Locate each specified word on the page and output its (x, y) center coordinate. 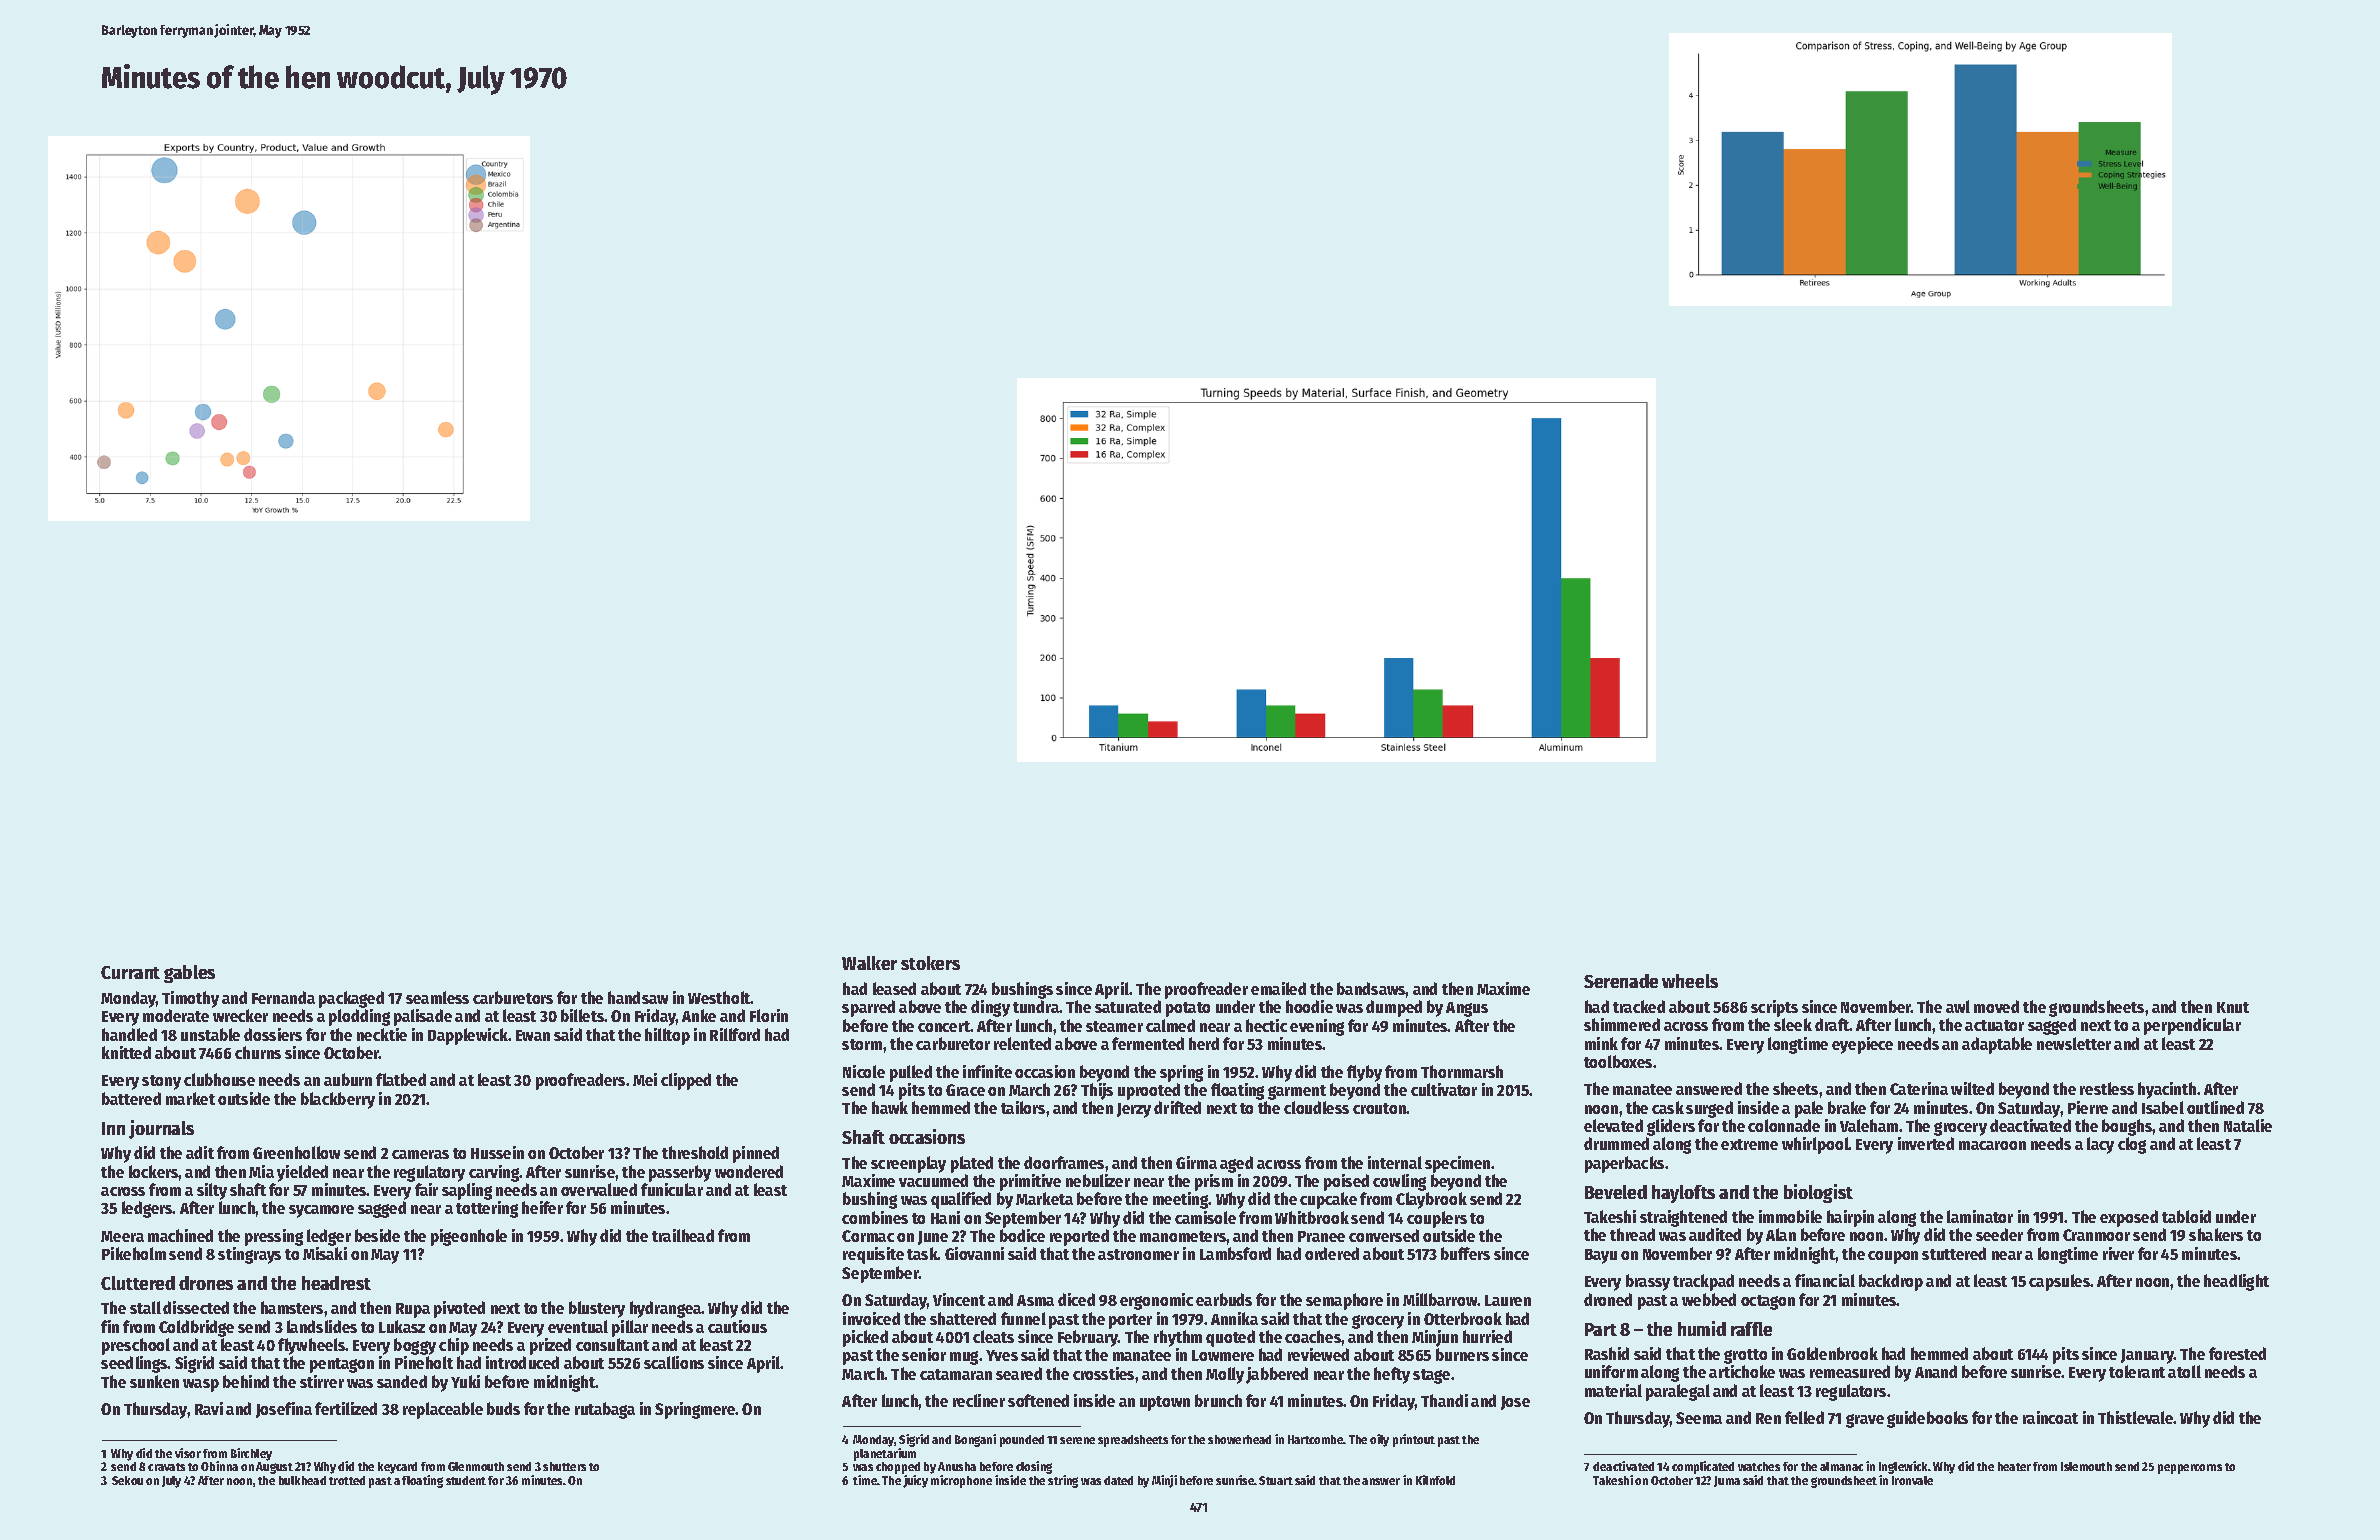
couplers (1437, 1219)
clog (2132, 1145)
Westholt (719, 997)
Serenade (1621, 981)
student (466, 1480)
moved (1996, 1006)
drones (206, 1283)
